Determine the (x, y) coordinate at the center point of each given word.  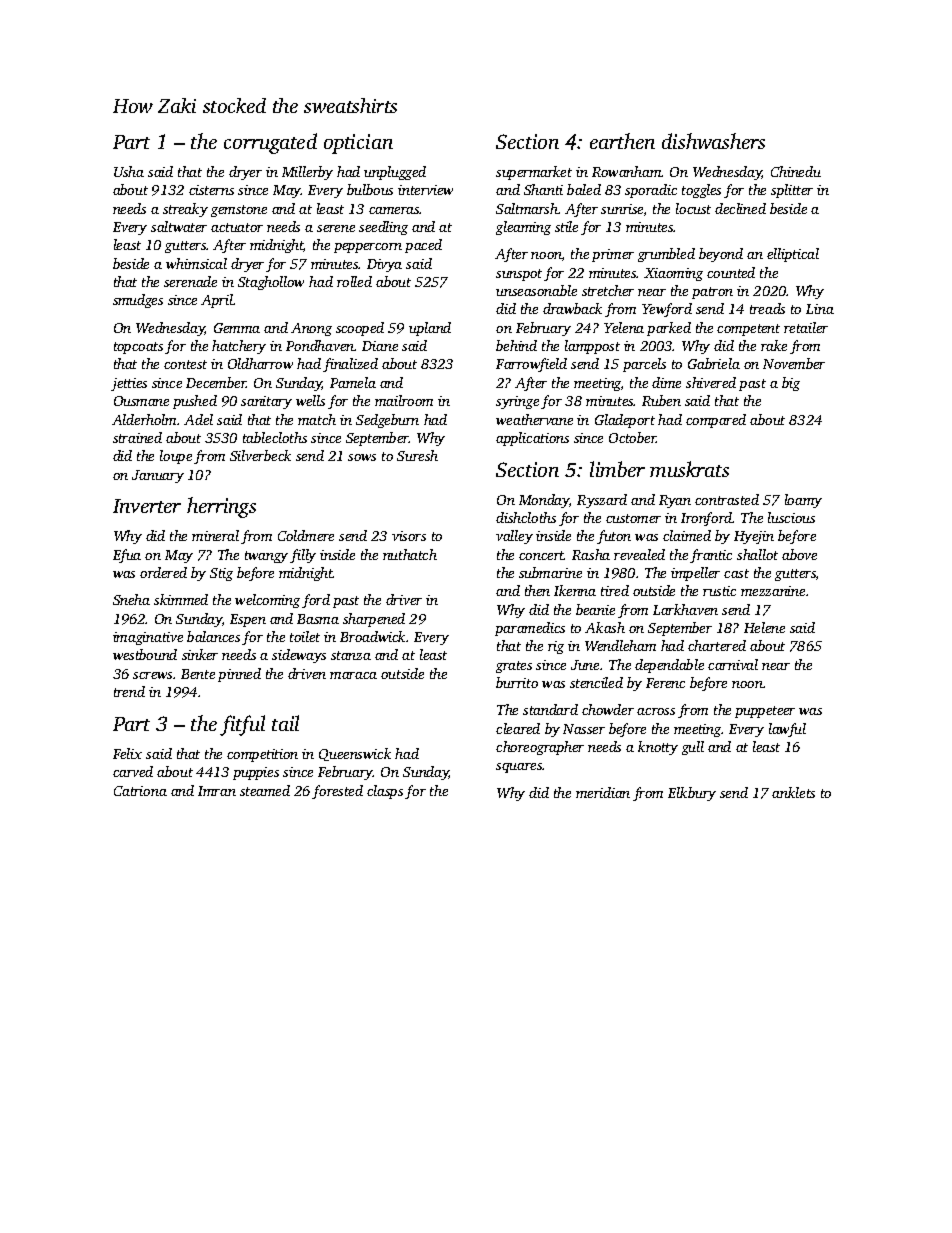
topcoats (138, 348)
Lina (820, 309)
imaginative (148, 638)
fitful (242, 725)
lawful (787, 730)
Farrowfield (531, 365)
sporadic (651, 191)
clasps (385, 792)
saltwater (179, 226)
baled (584, 189)
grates (514, 667)
